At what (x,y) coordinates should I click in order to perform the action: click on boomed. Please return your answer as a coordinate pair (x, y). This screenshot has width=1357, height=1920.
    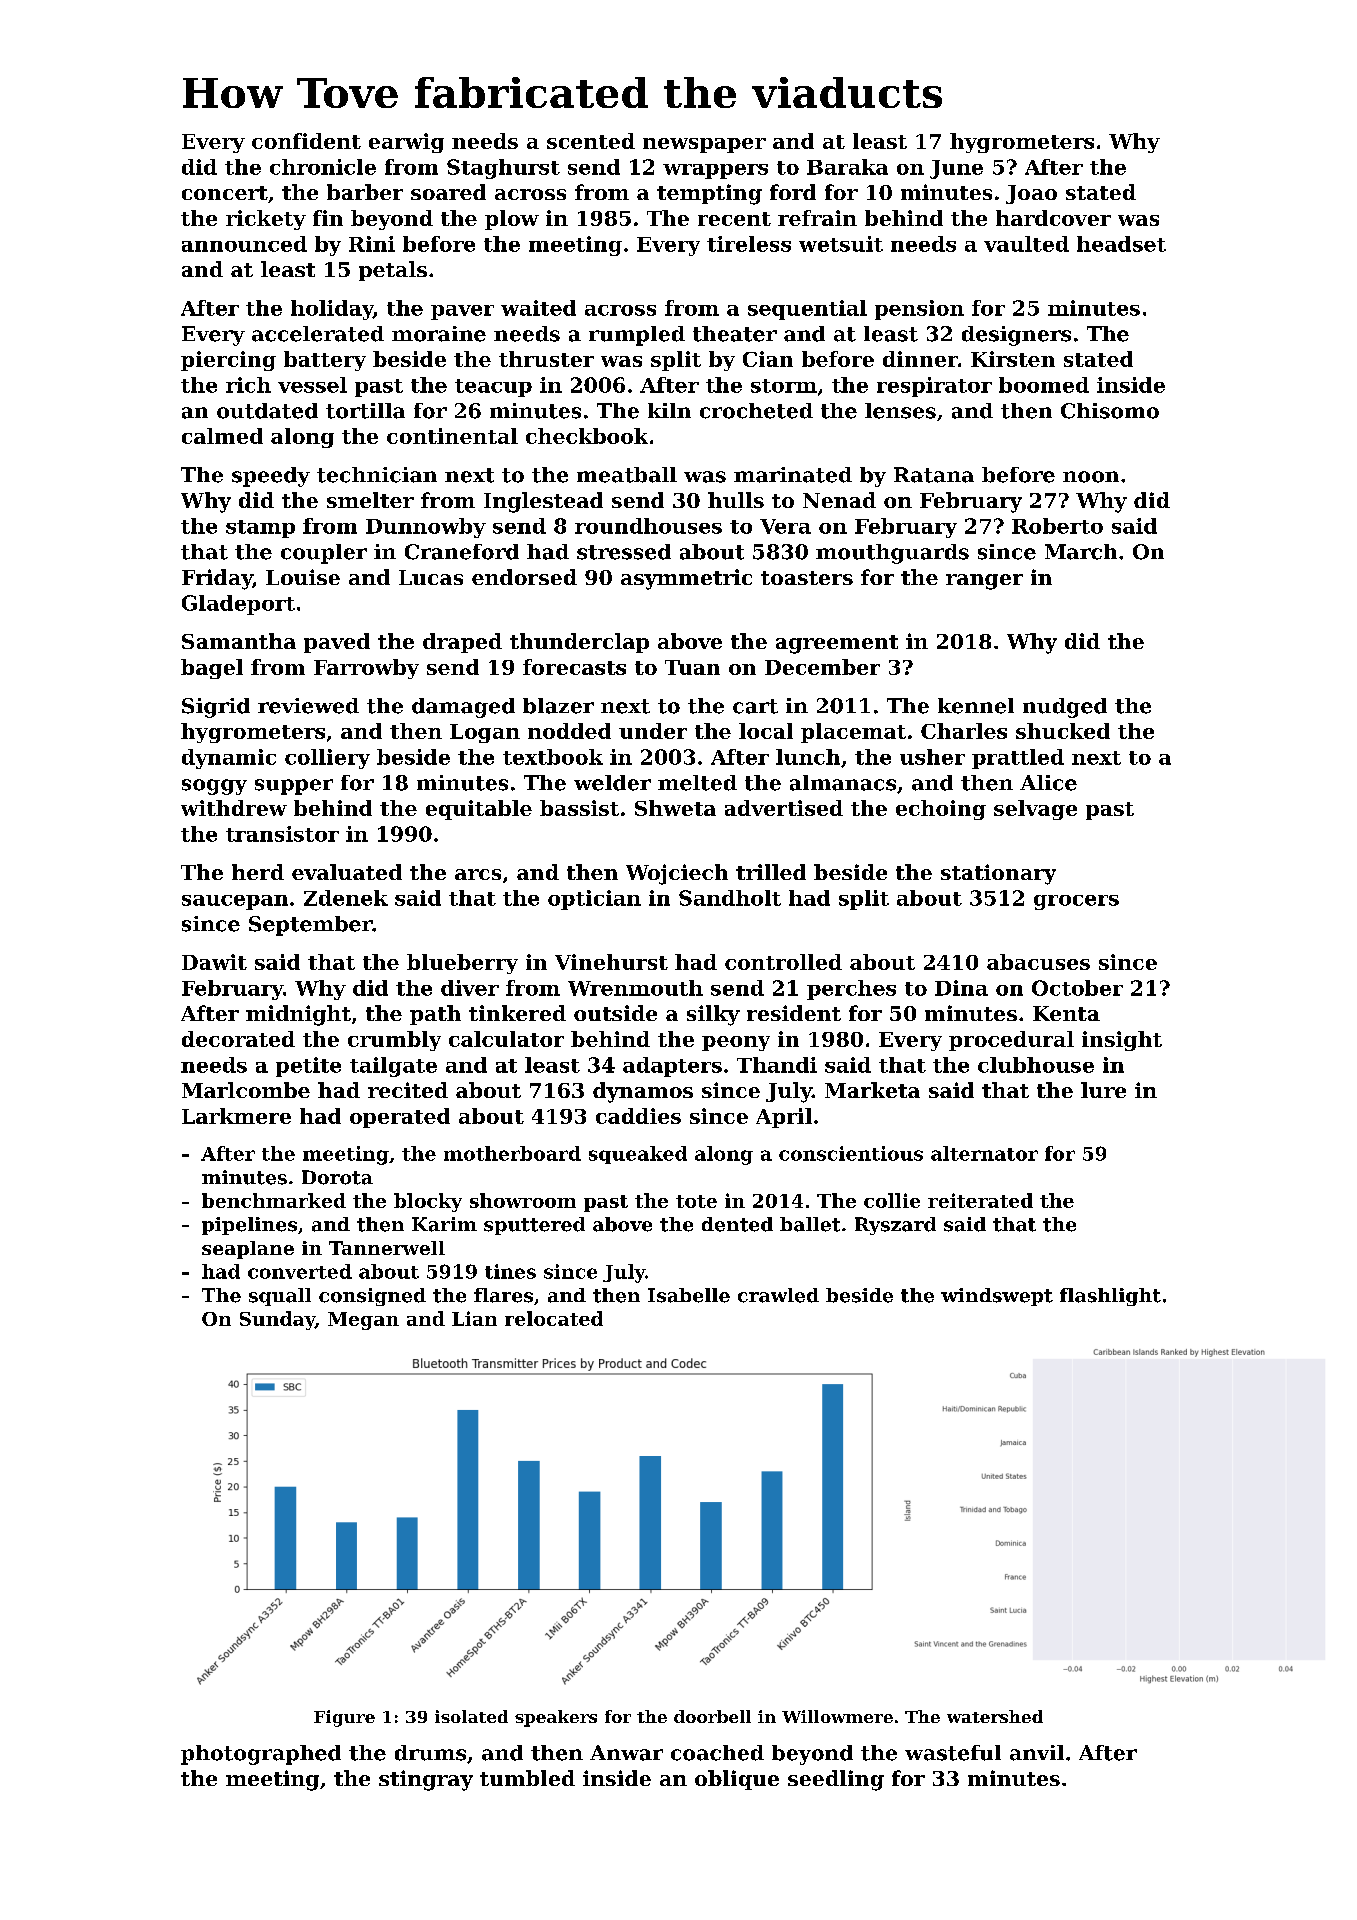
    Looking at the image, I should click on (1044, 385).
